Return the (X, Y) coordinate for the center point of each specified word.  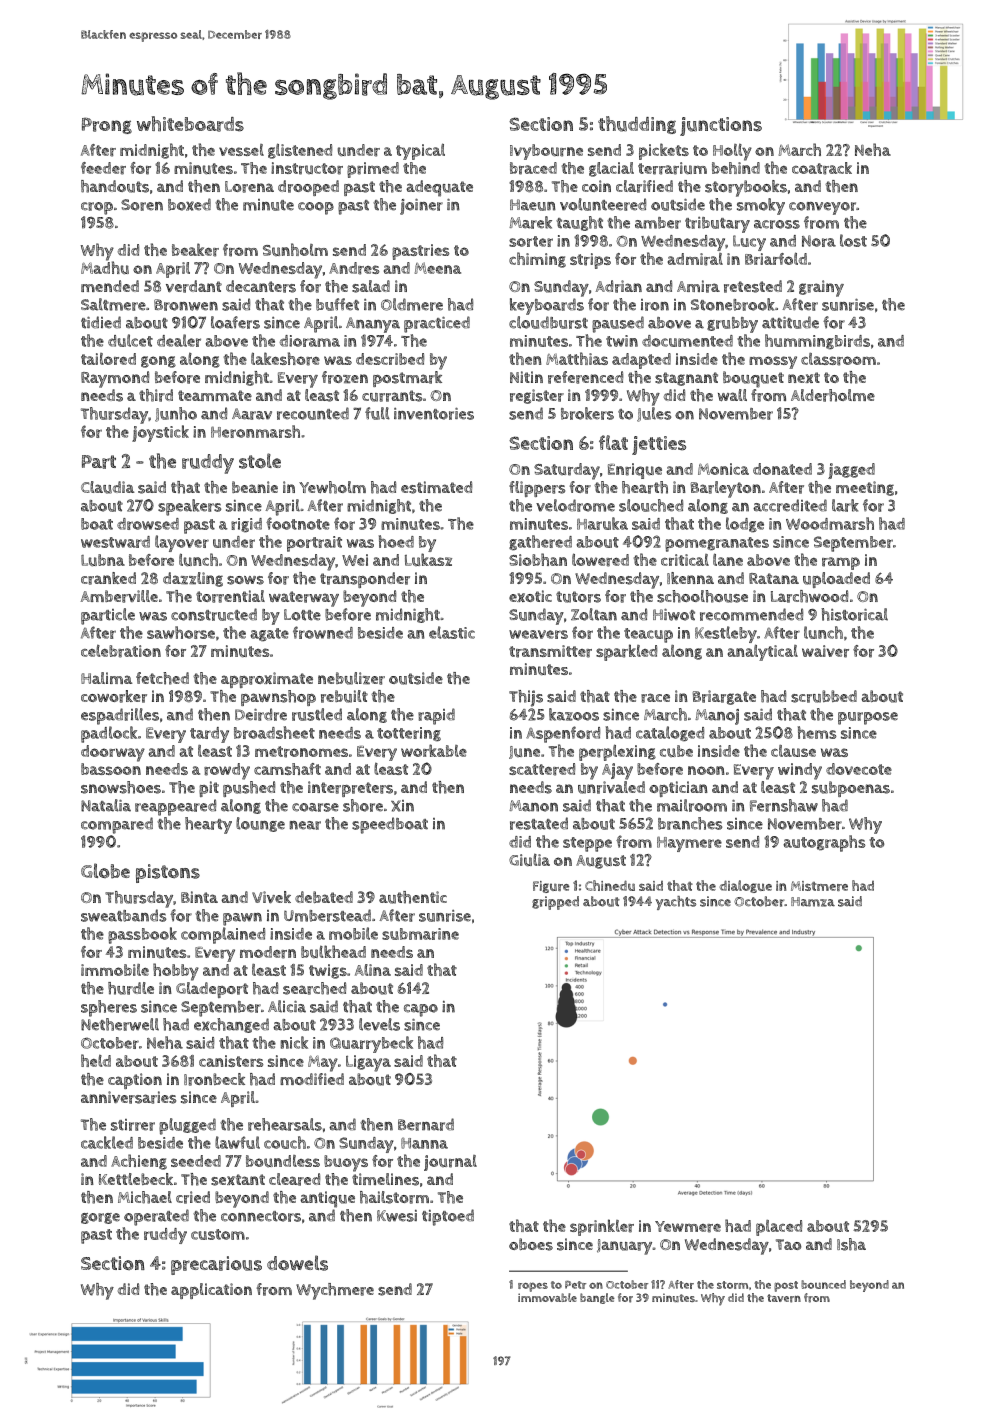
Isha (851, 1244)
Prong (107, 126)
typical (420, 151)
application (211, 1291)
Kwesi (397, 1216)
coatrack (822, 168)
